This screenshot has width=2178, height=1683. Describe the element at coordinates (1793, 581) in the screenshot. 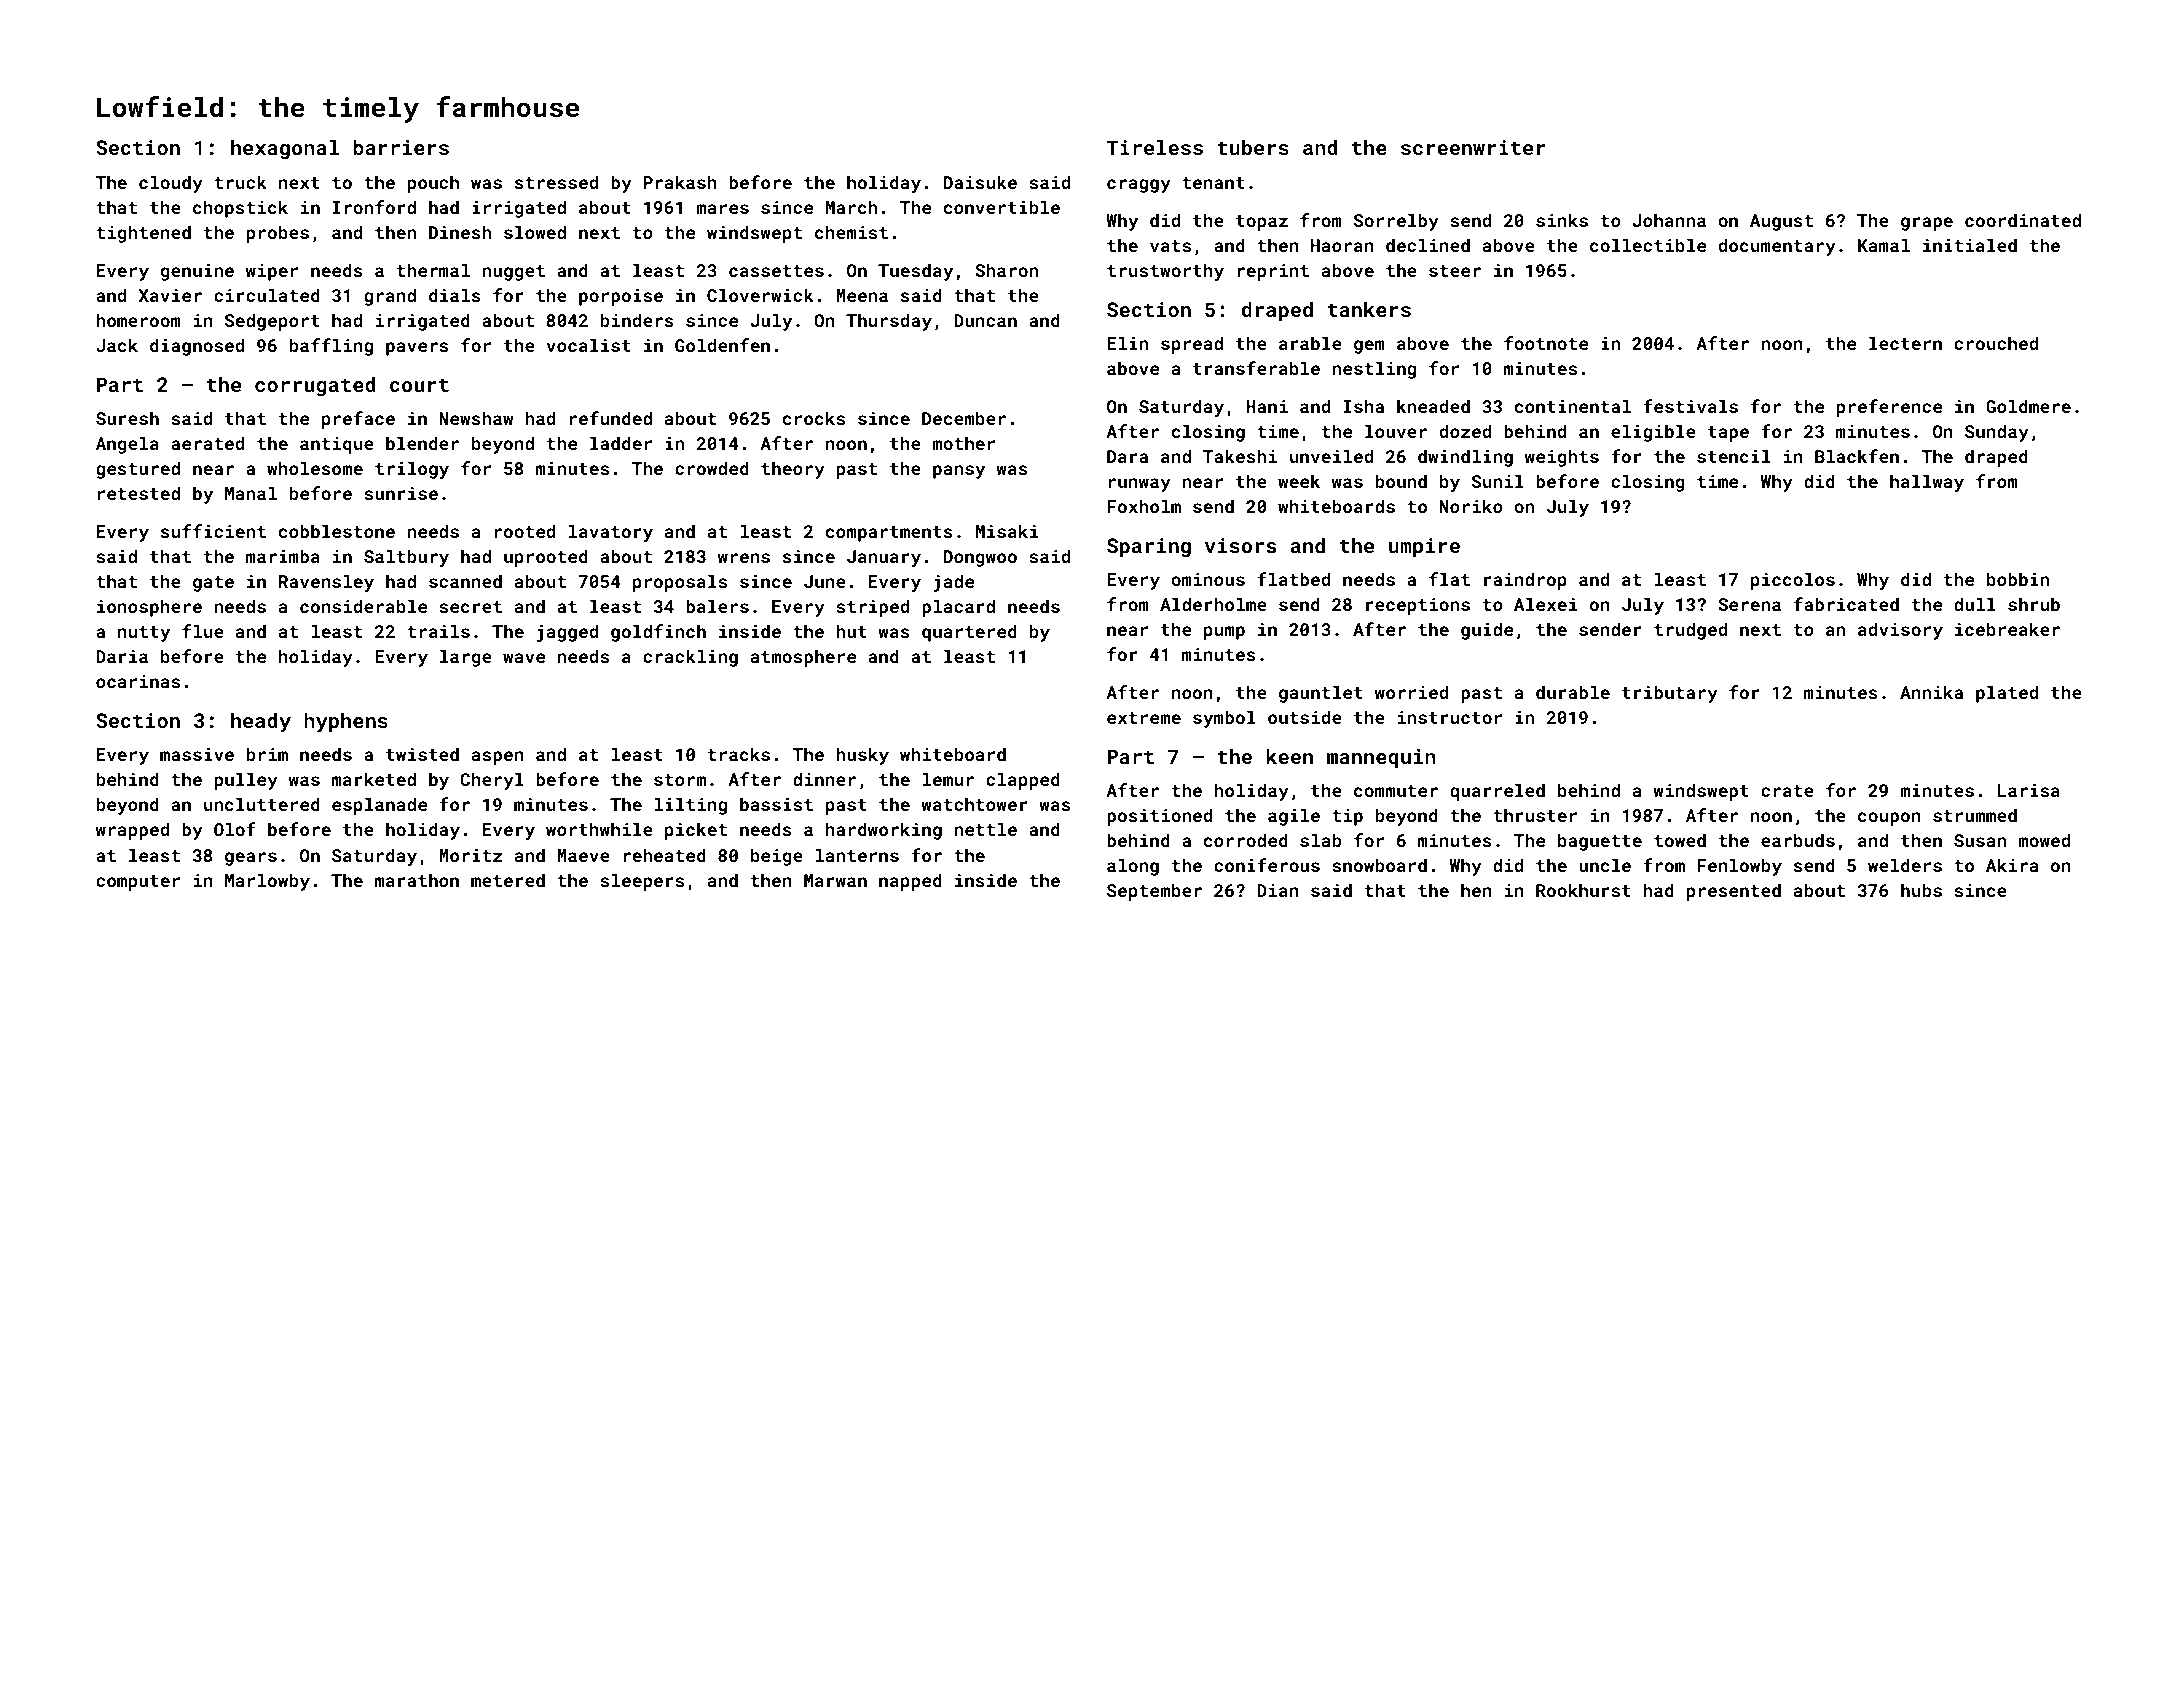

I see `piccolos` at that location.
